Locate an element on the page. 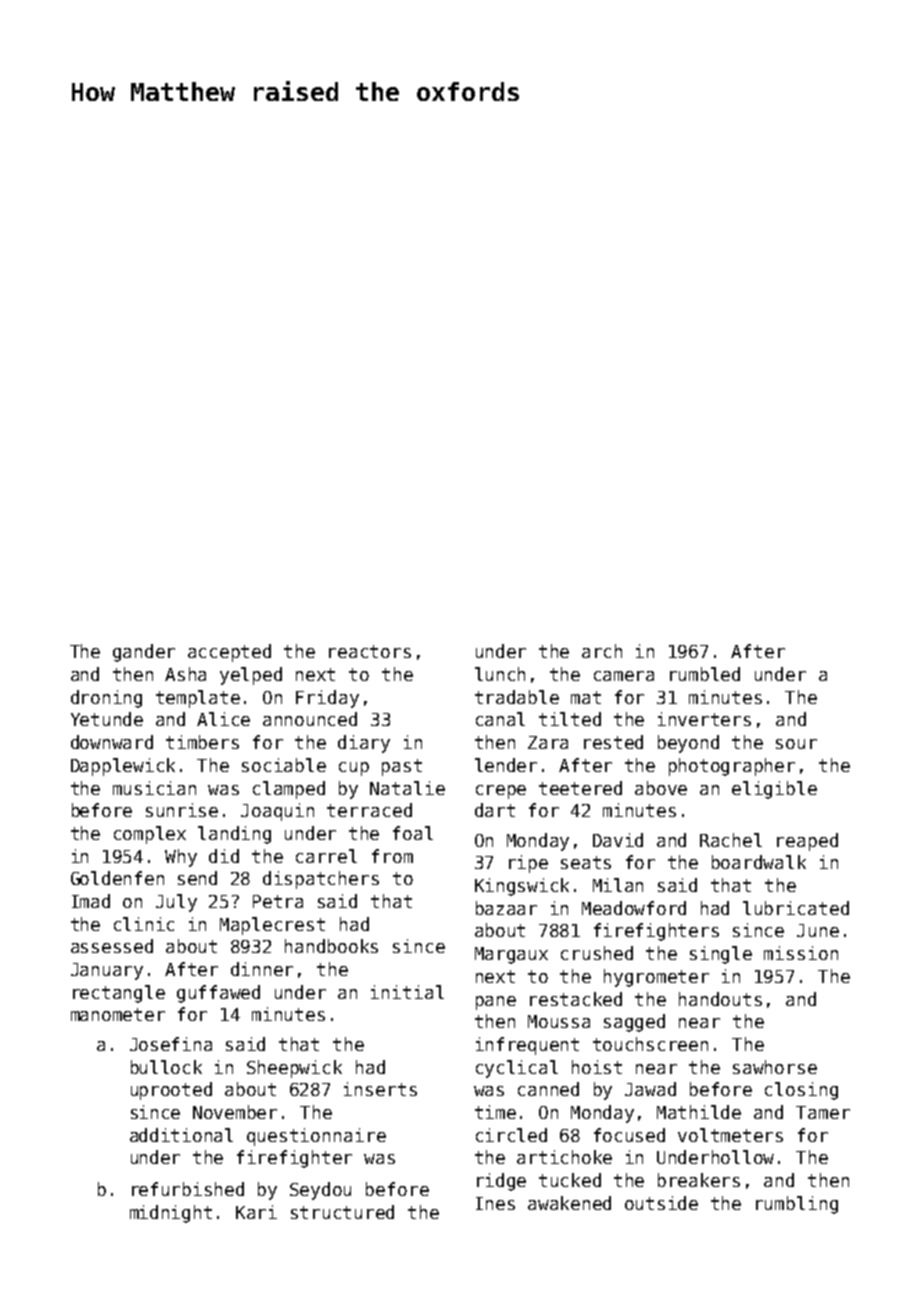  outside is located at coordinates (661, 1203).
